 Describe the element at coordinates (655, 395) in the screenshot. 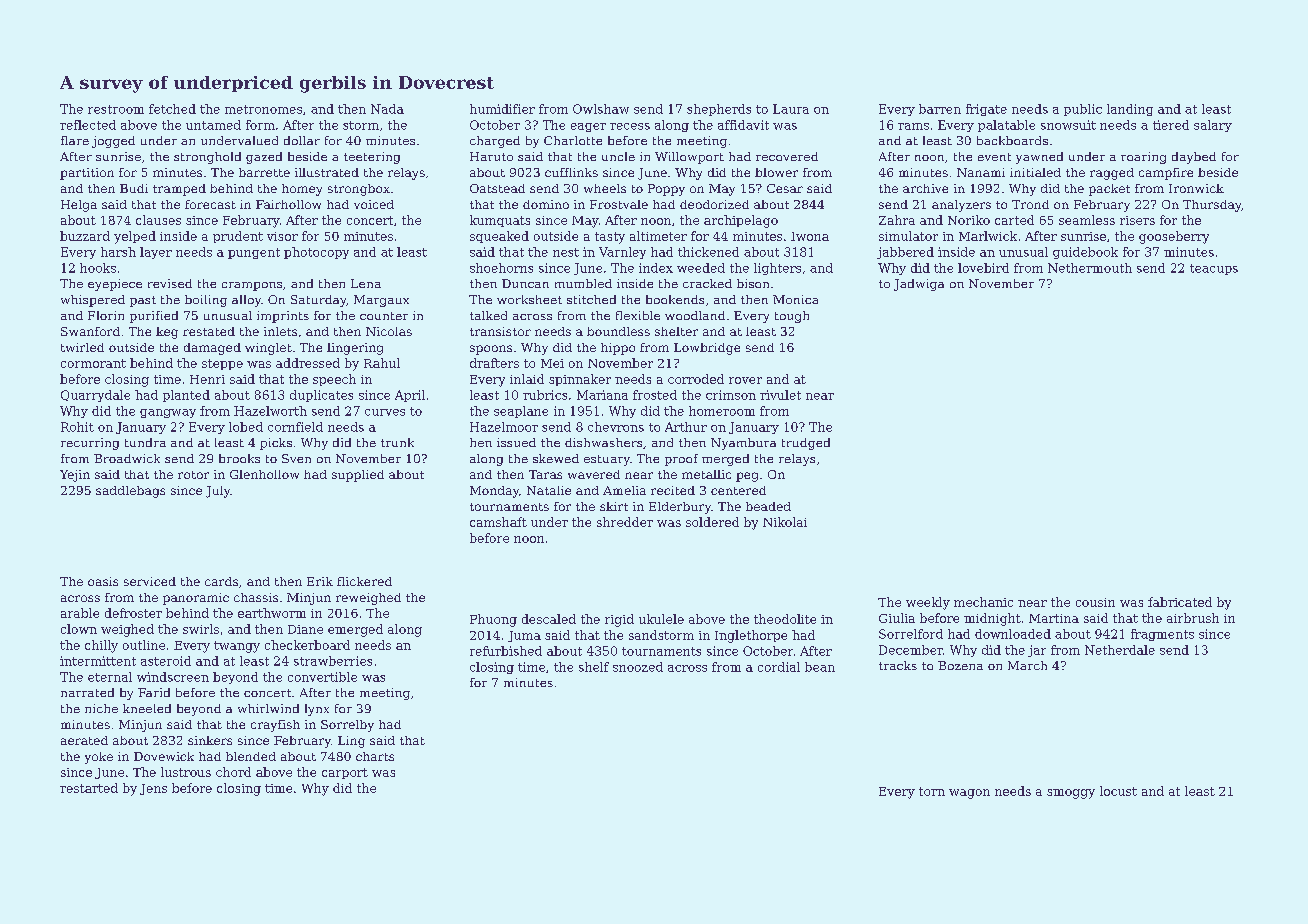

I see `frosted` at that location.
